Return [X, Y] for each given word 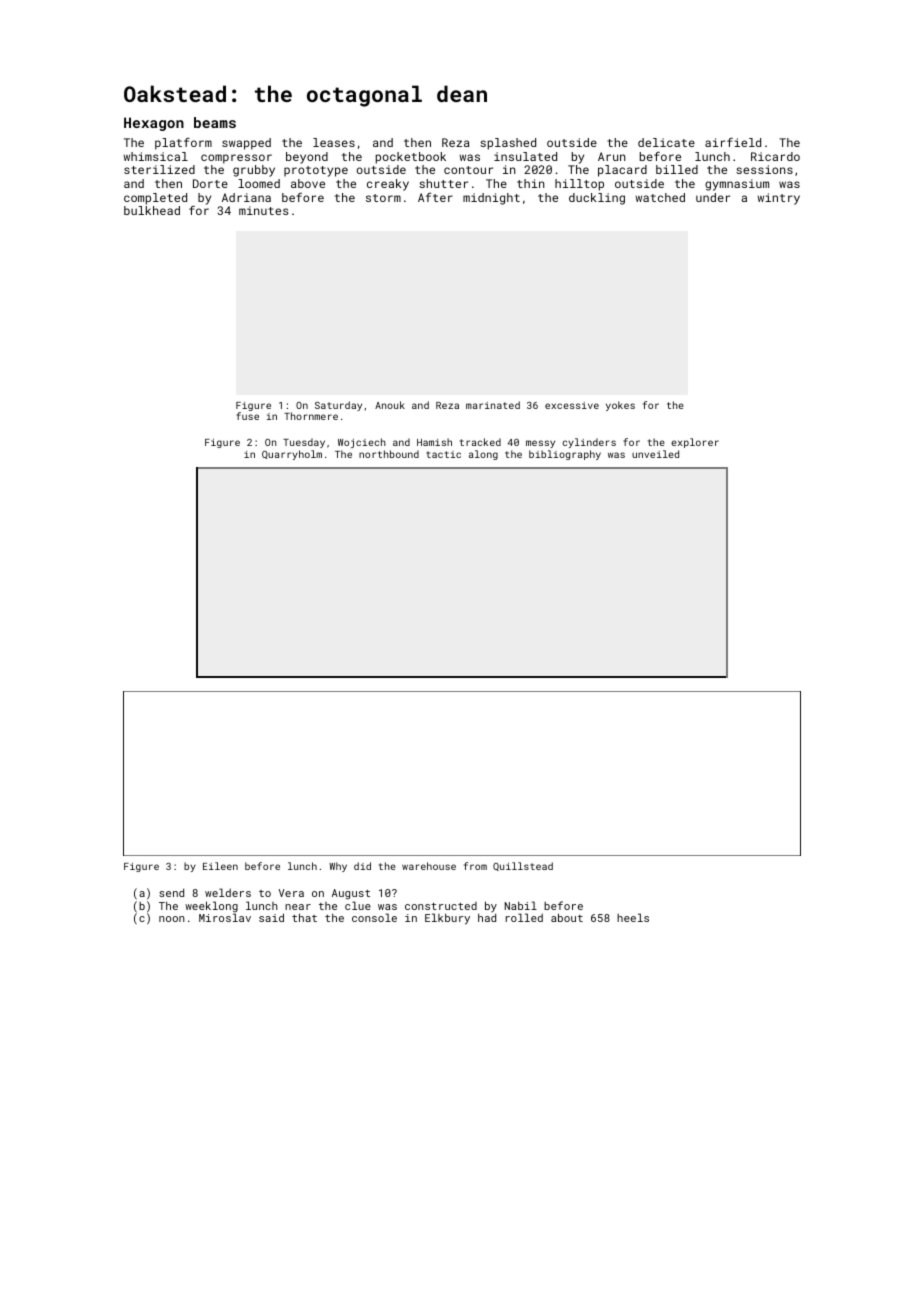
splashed [508, 144]
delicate [666, 142]
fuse [247, 416]
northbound [389, 454]
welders [228, 892]
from [475, 866]
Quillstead [523, 866]
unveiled [655, 454]
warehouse [429, 866]
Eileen [220, 866]
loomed [259, 183]
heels [633, 917]
